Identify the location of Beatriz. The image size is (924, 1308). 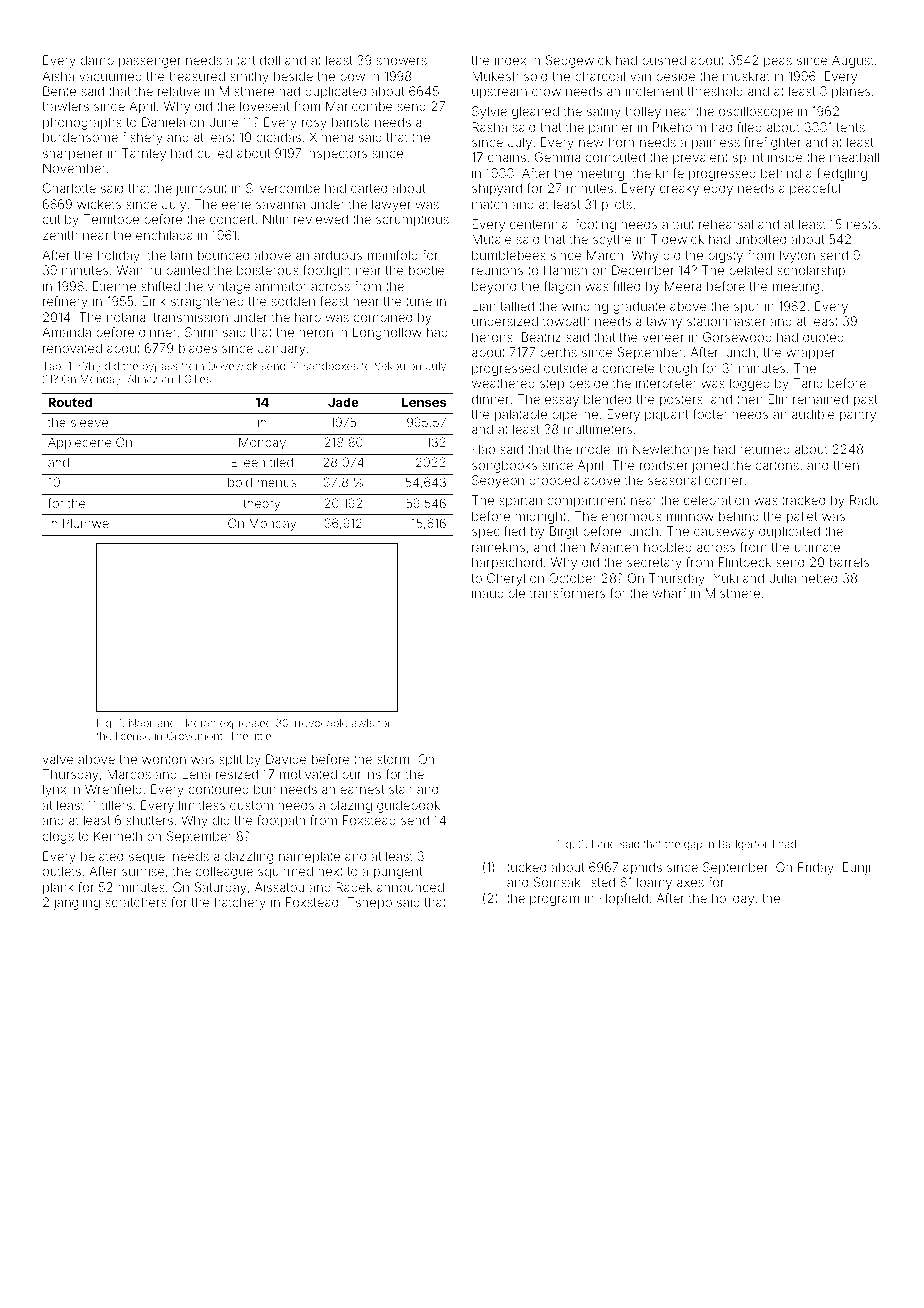
(541, 337).
